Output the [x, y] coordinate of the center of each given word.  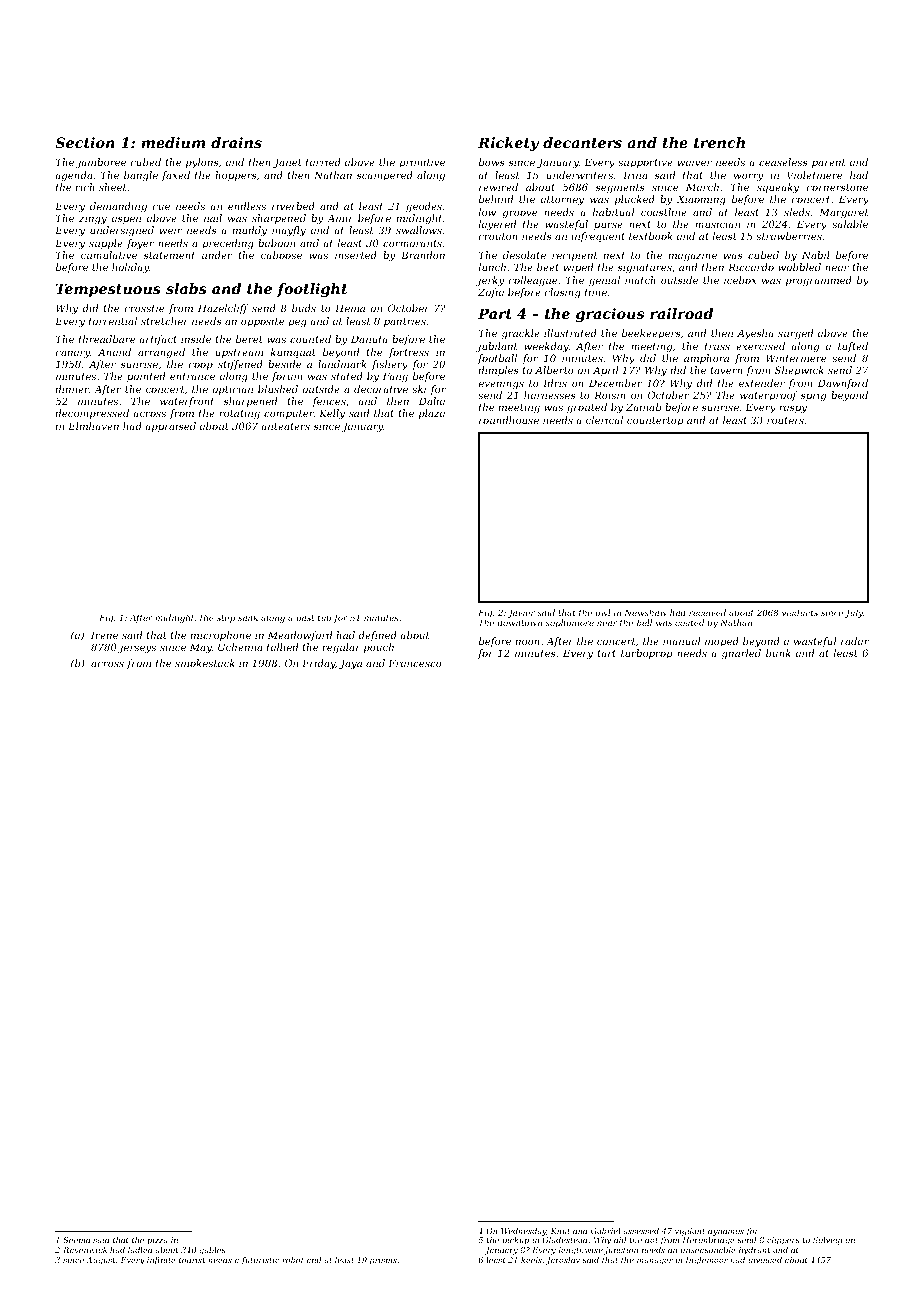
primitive [422, 163]
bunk [778, 653]
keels [531, 1260]
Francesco [415, 663]
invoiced [765, 1260]
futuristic [261, 1261]
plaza [432, 414]
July [854, 613]
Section [85, 142]
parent [828, 163]
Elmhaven [93, 426]
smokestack [205, 663]
